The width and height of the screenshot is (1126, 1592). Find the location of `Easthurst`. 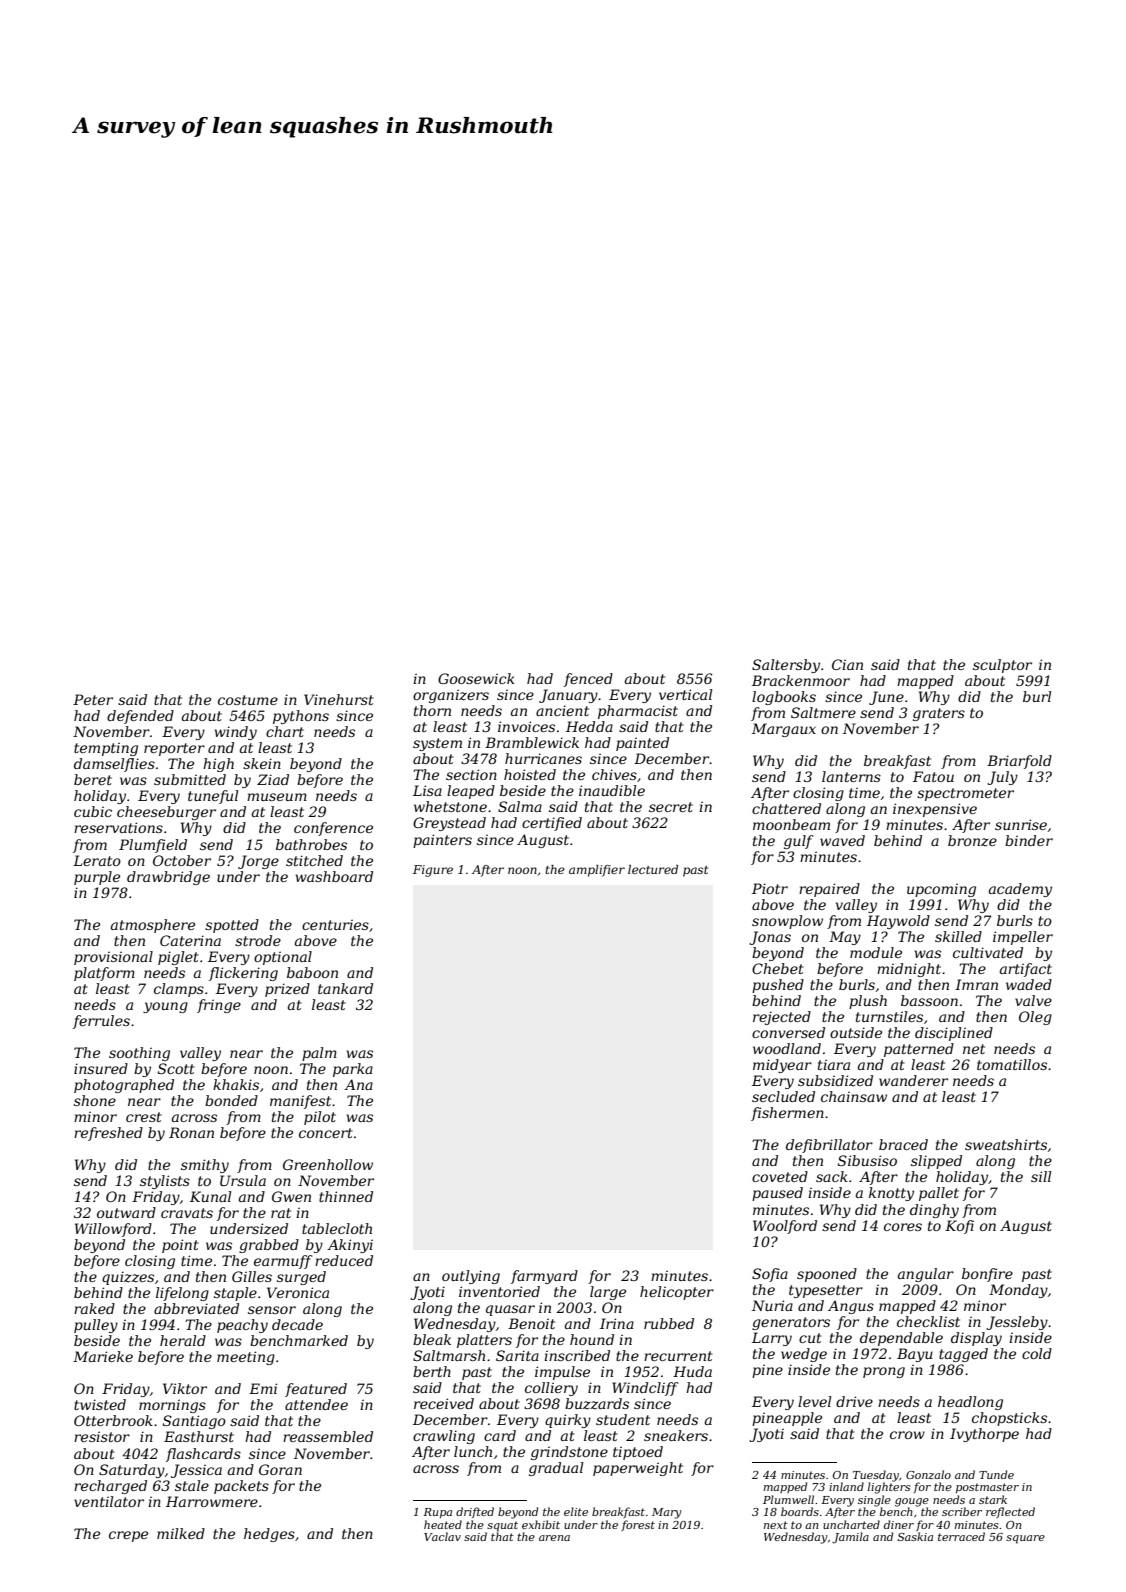

Easthurst is located at coordinates (199, 1436).
